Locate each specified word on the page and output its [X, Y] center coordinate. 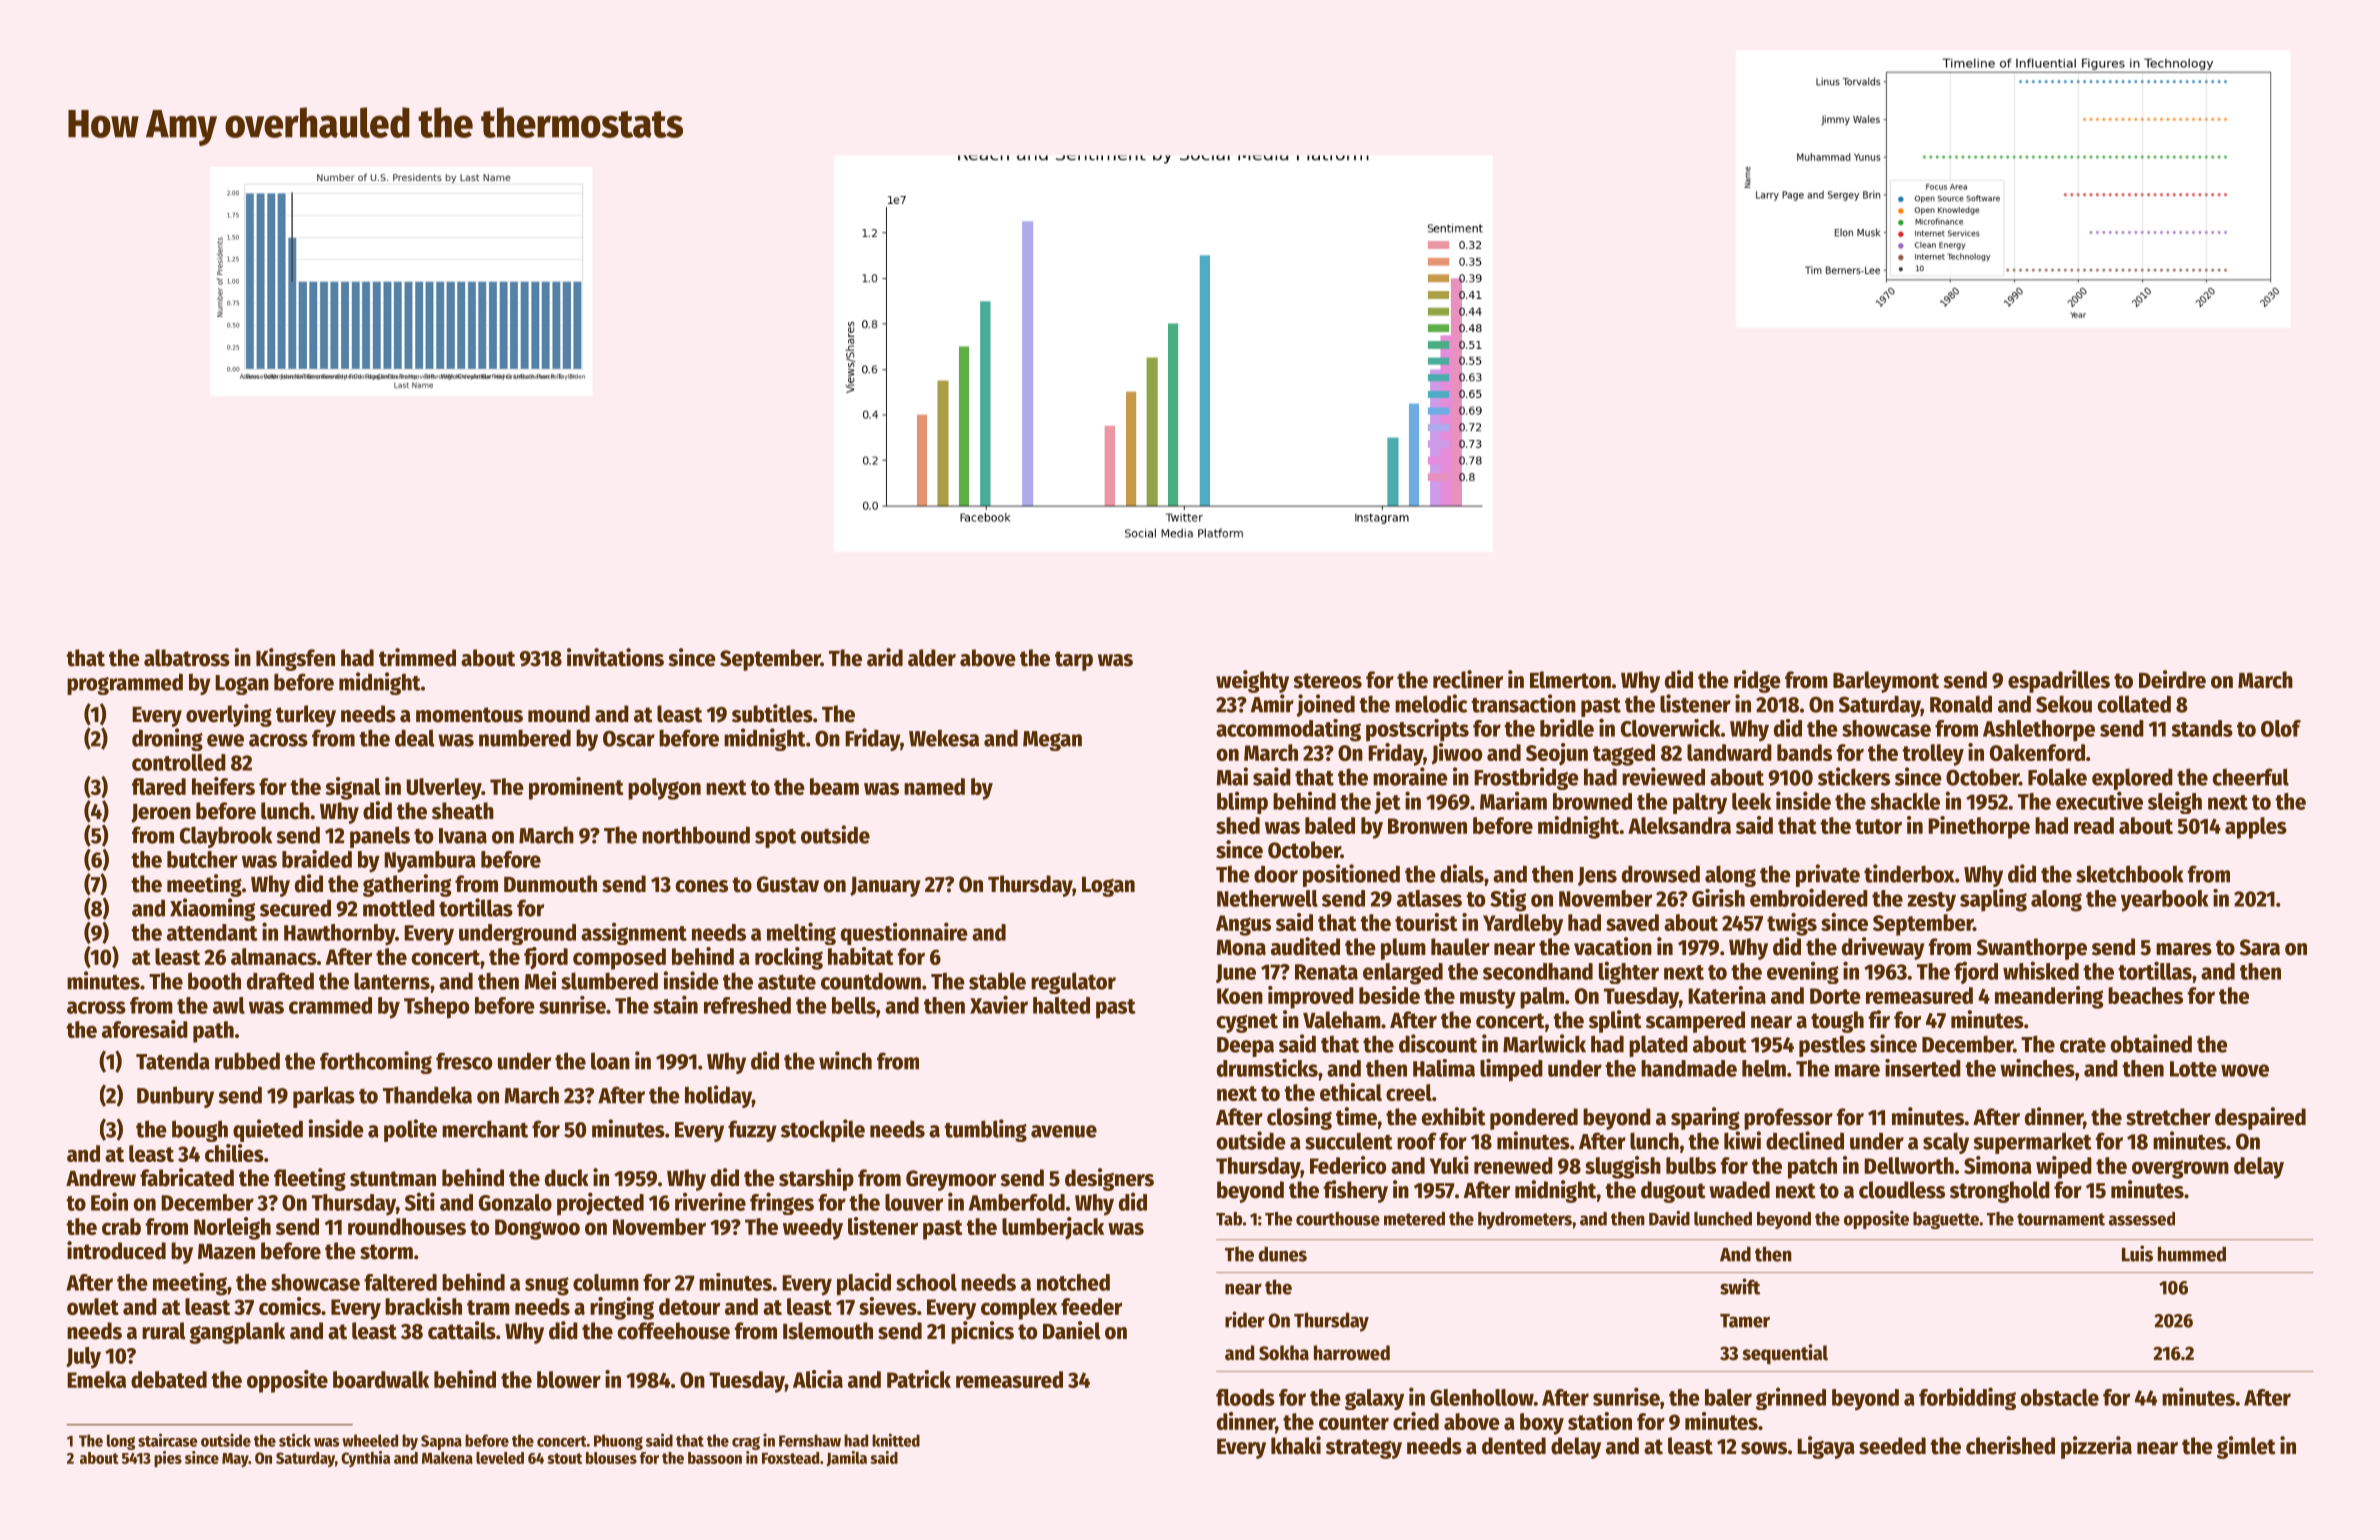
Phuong [618, 1442]
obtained [2151, 1043]
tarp [1074, 661]
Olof [2281, 728]
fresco [464, 1061]
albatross [187, 658]
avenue [1064, 1131]
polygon [664, 789]
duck [567, 1178]
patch [1812, 1168]
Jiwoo [1457, 754]
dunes [1282, 1254]
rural [164, 1331]
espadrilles [2059, 681]
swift [1740, 1286]
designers [1109, 1179]
